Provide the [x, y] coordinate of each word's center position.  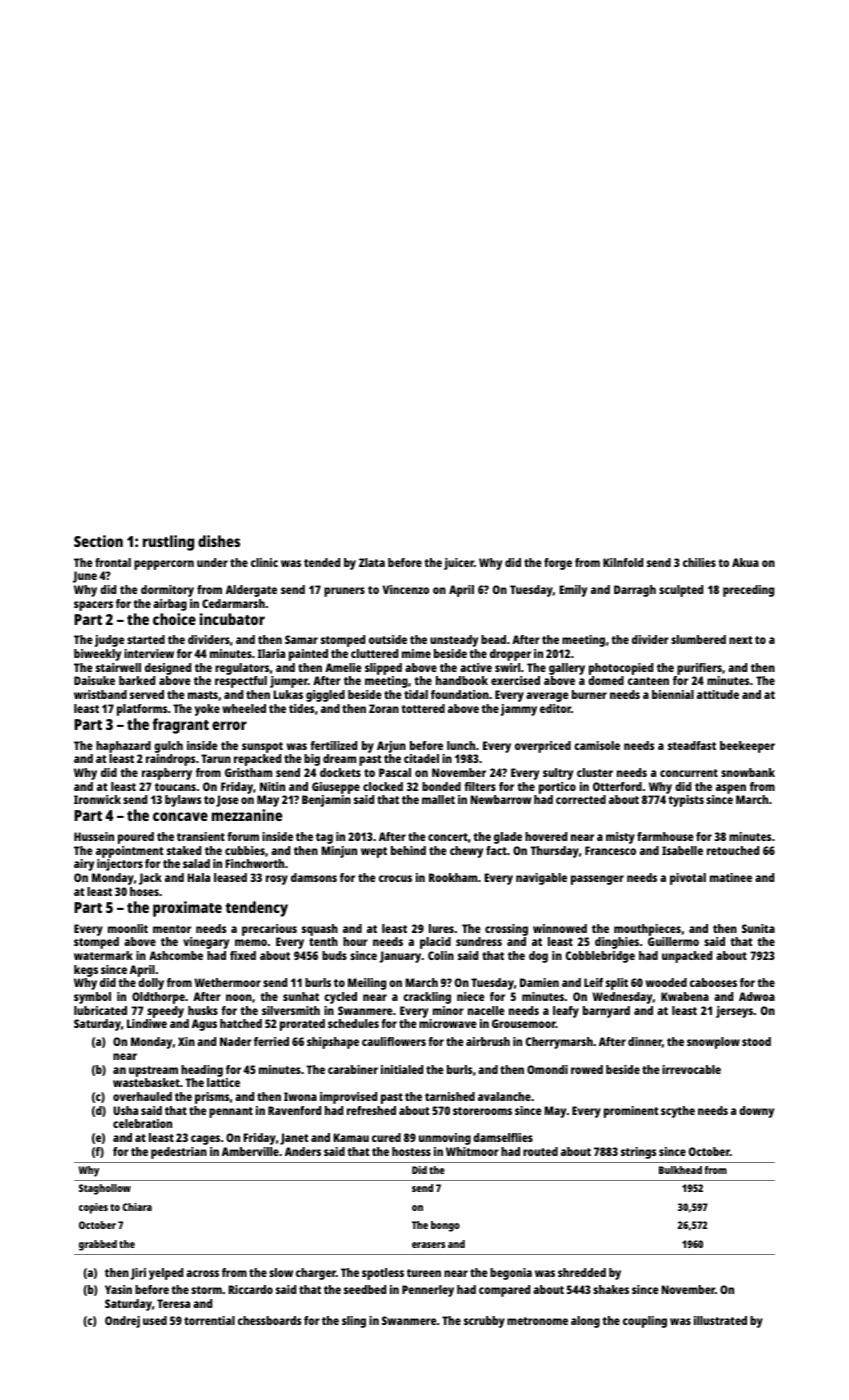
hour [355, 941]
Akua [745, 562]
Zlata [372, 562]
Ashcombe [176, 955]
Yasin [118, 1289]
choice [174, 619]
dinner [645, 1041]
